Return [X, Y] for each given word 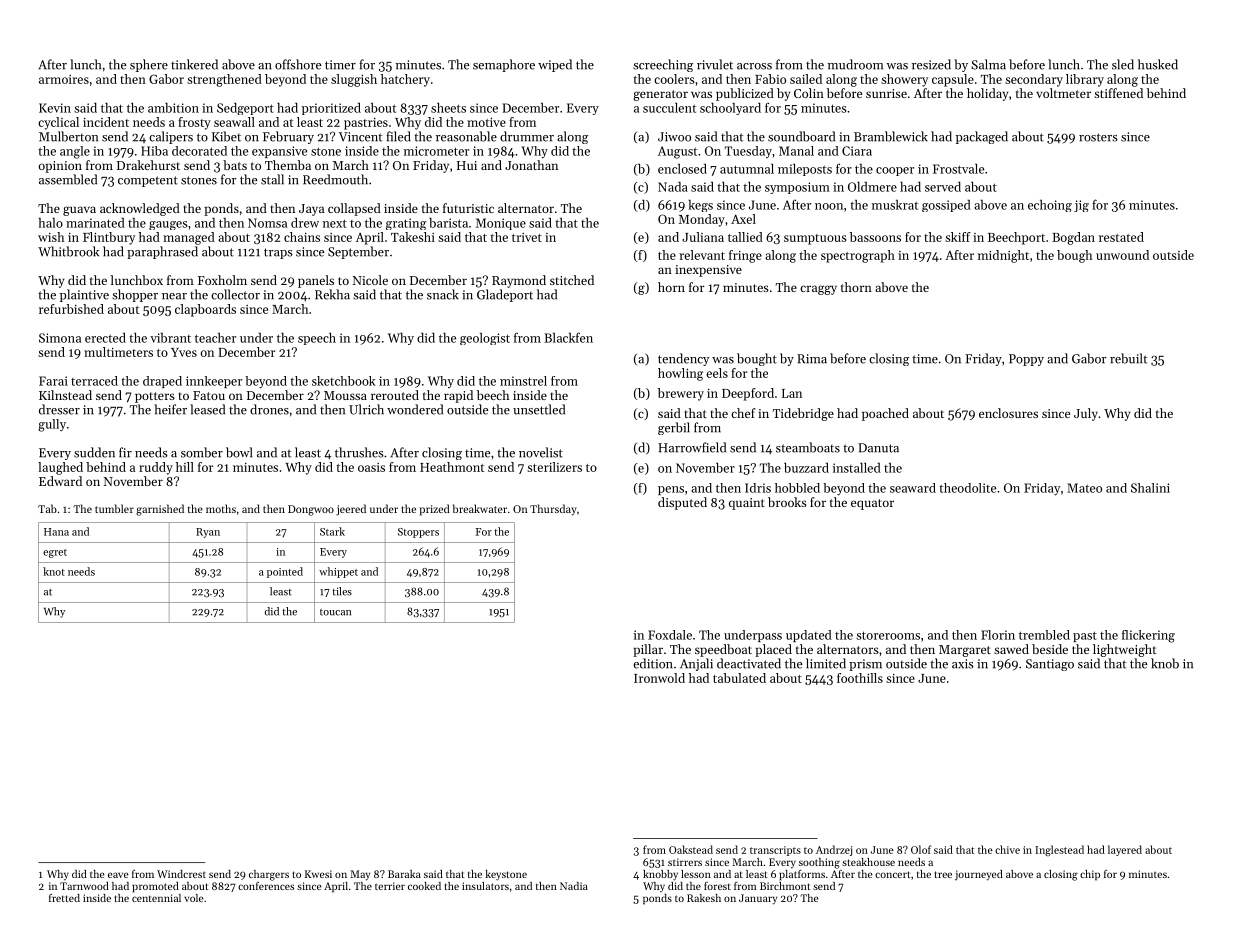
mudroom [855, 64]
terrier [390, 886]
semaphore [504, 65]
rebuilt [1128, 358]
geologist [485, 339]
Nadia [574, 886]
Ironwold [659, 678]
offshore [298, 64]
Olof [921, 849]
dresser [59, 409]
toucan [335, 612]
